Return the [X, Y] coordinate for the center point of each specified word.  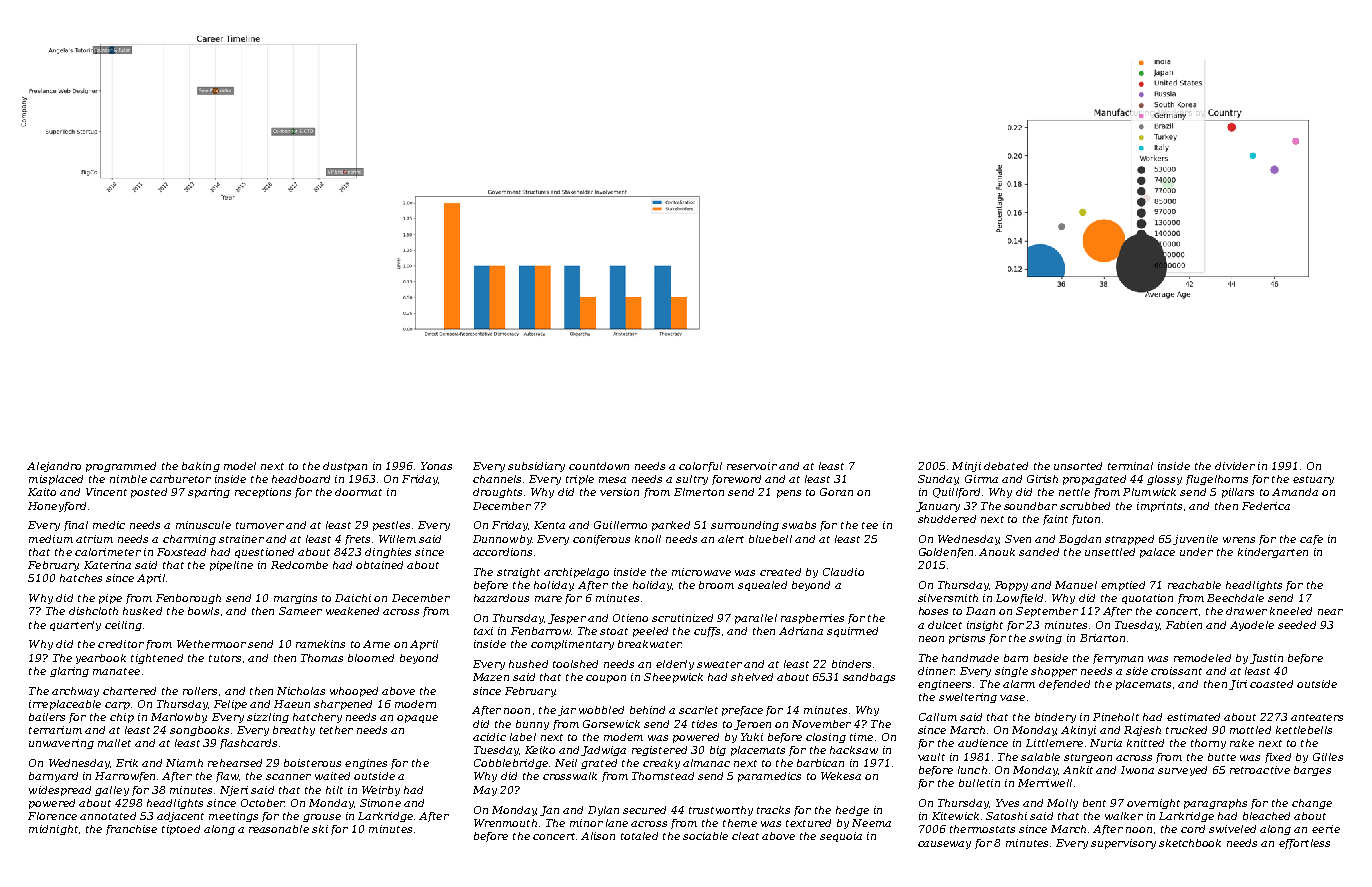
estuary [1313, 480]
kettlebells [1304, 730]
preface [742, 711]
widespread [60, 791]
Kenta [549, 525]
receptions [263, 493]
